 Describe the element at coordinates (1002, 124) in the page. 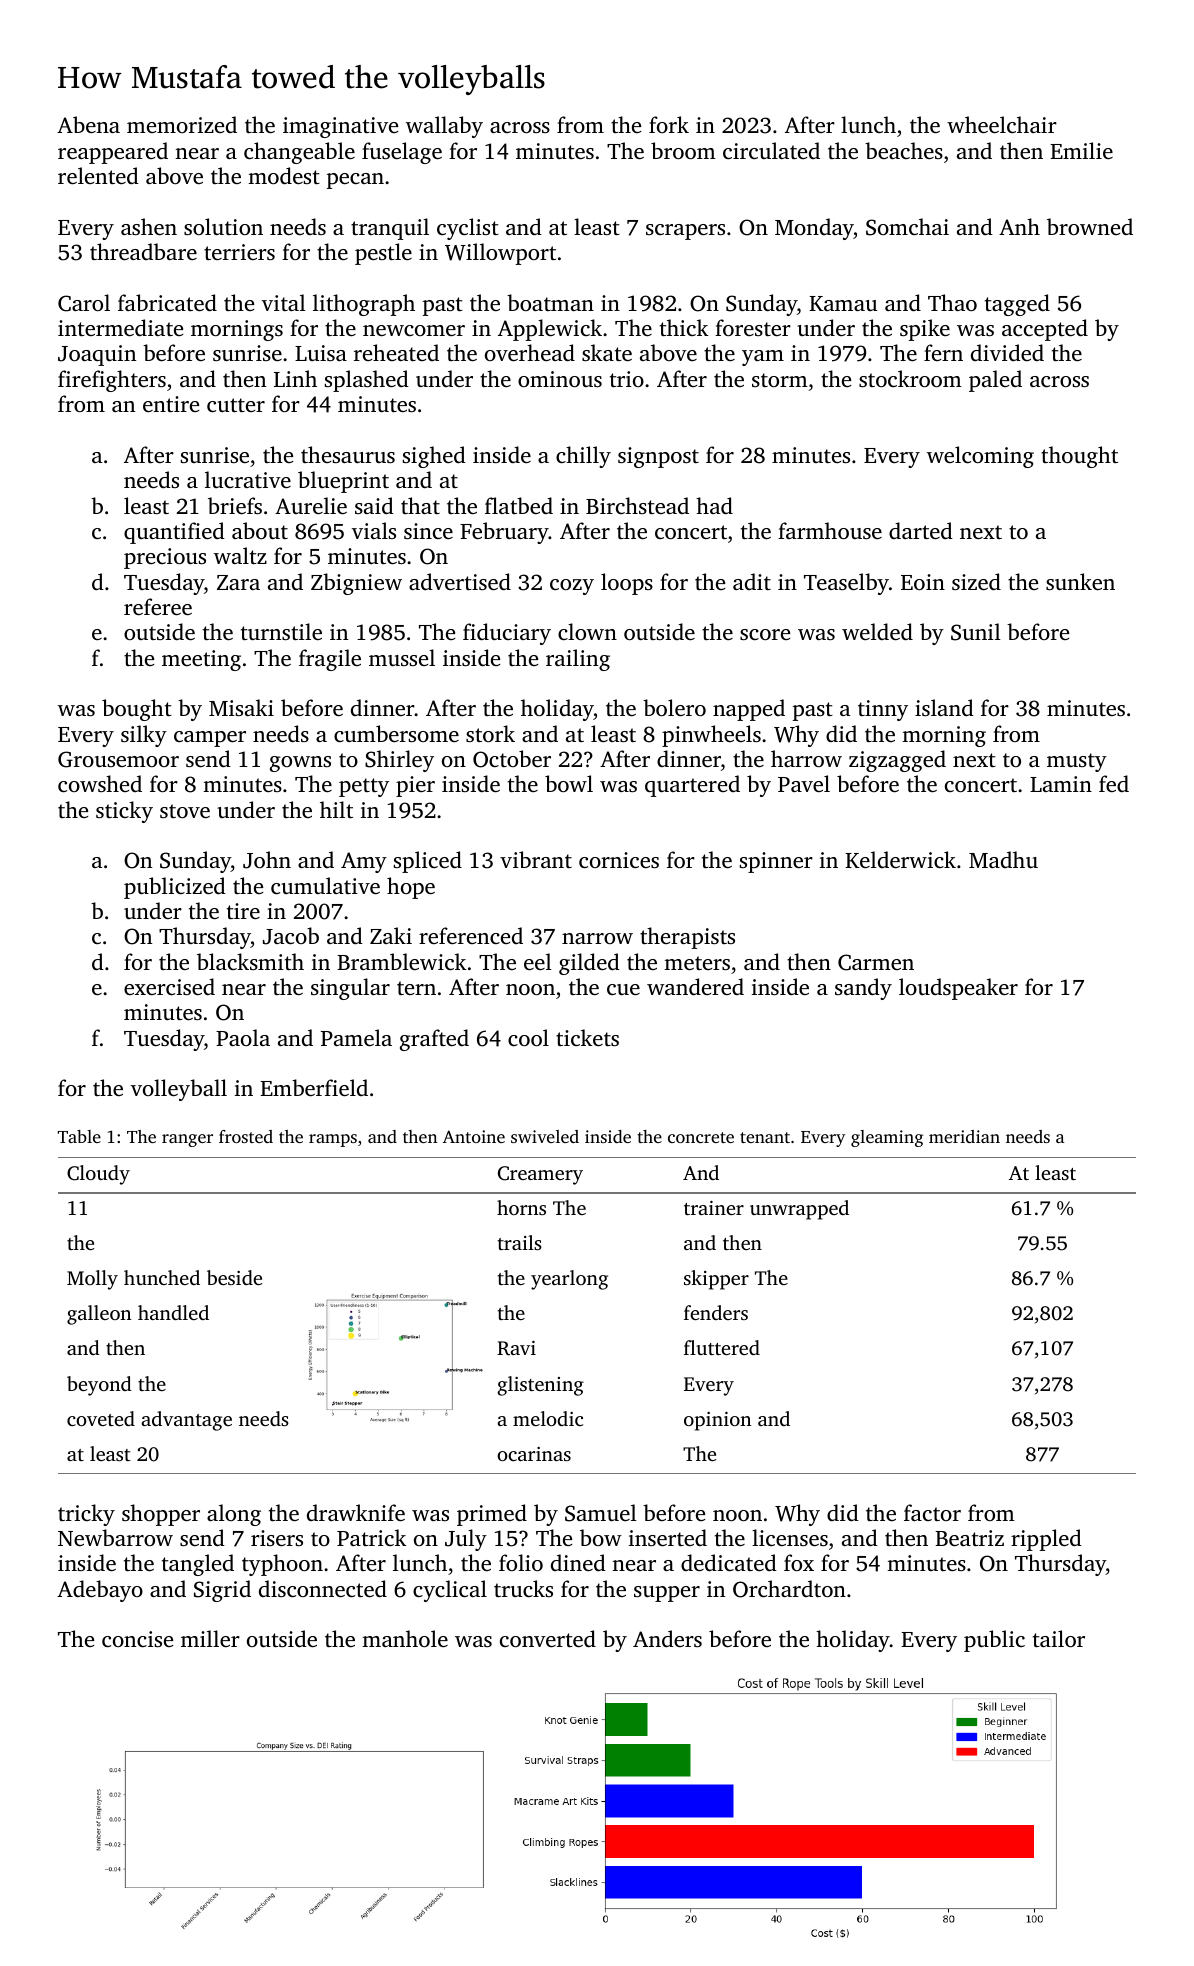

I see `wheelchair` at that location.
